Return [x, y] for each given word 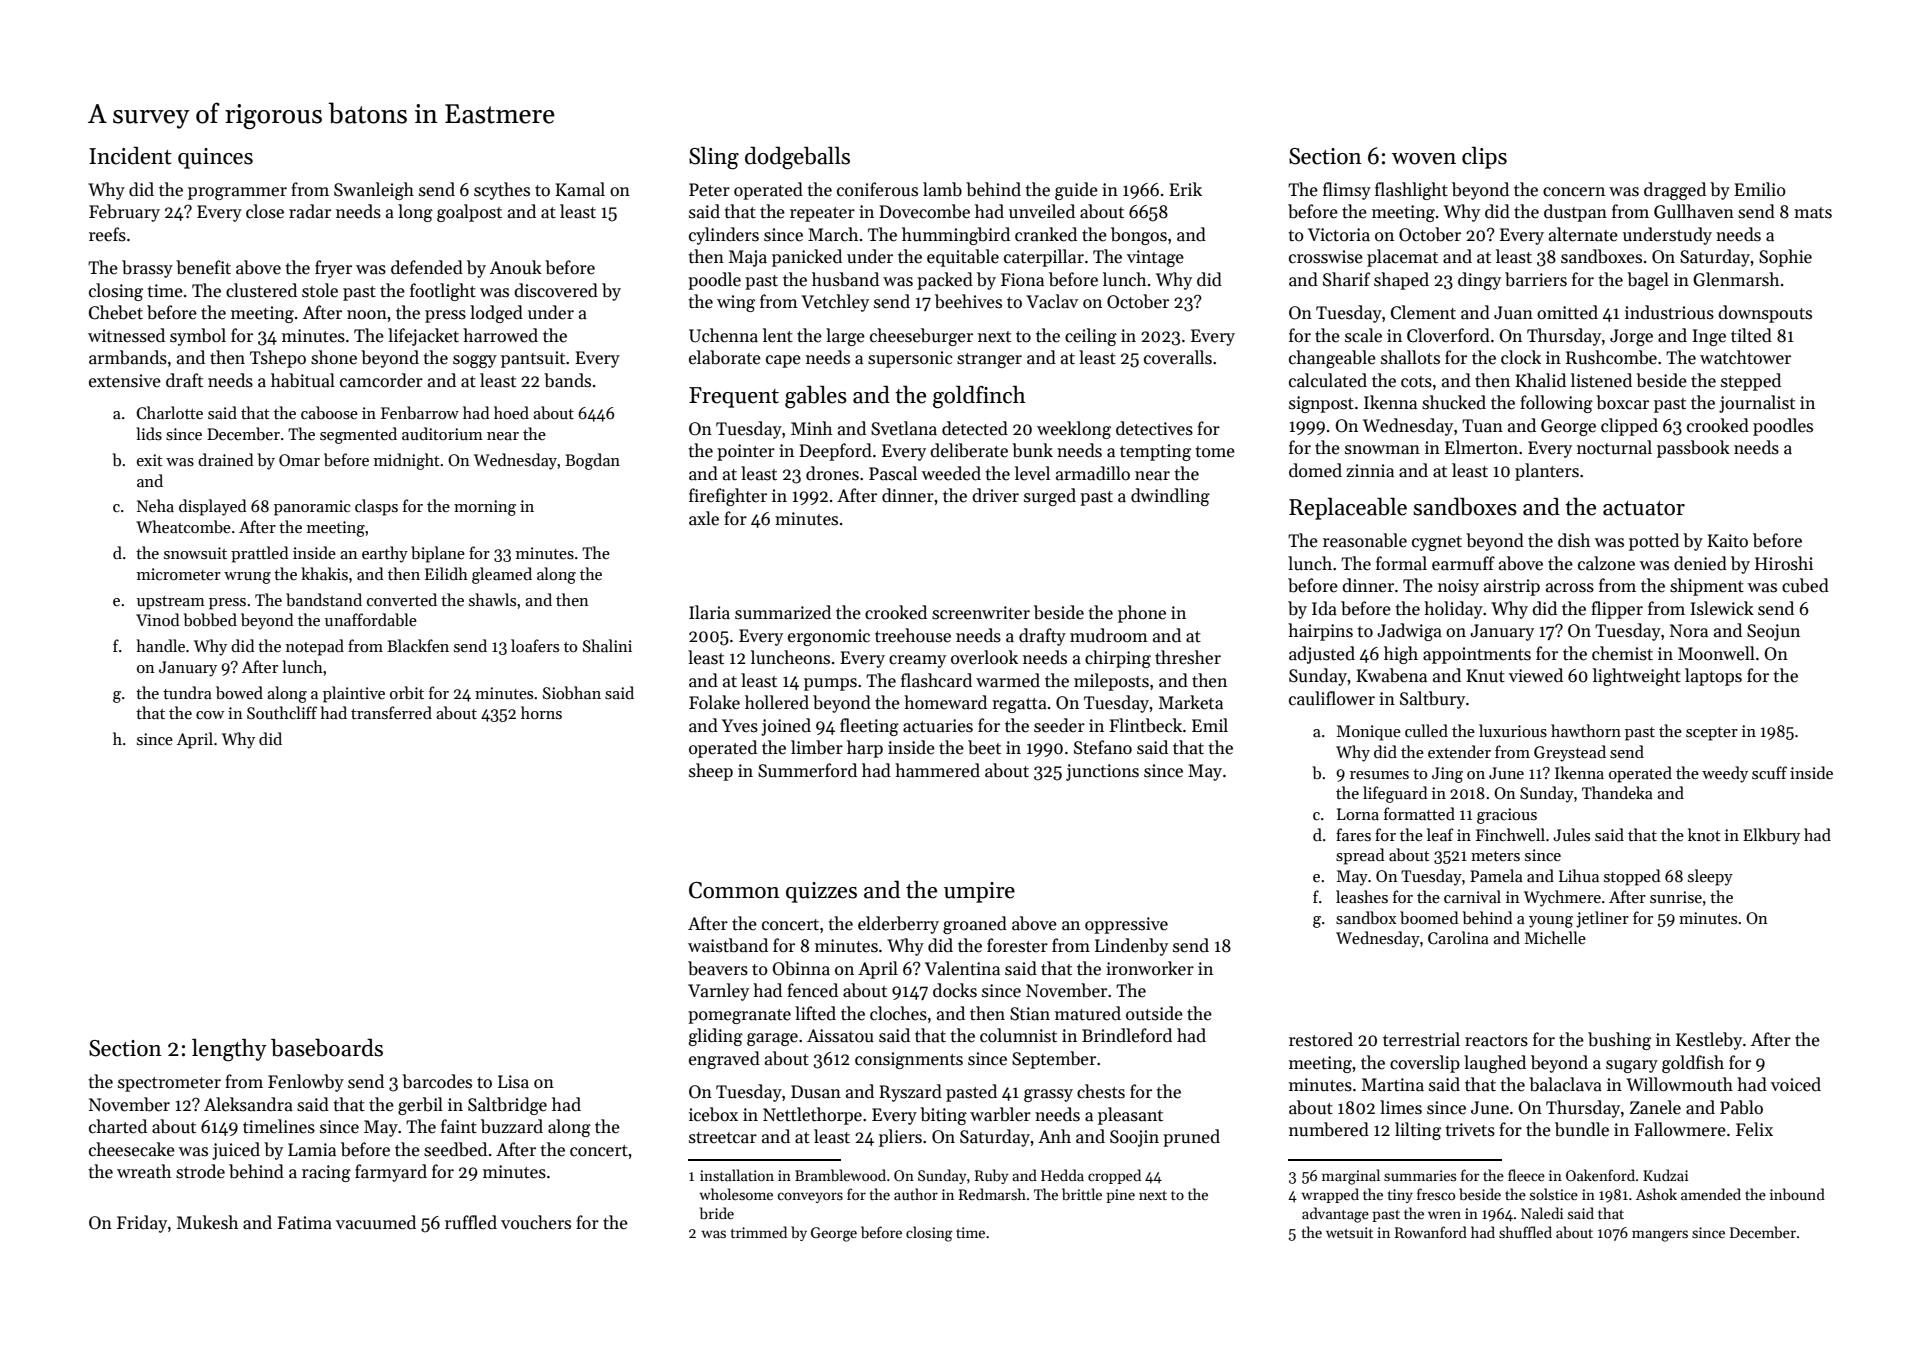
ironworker [1150, 968]
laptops [1713, 677]
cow [210, 715]
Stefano [1103, 747]
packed [945, 281]
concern [1574, 192]
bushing [1619, 1041]
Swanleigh [374, 191]
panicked [807, 258]
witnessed [126, 335]
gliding [716, 1037]
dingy [1479, 281]
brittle [1082, 1194]
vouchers [536, 1222]
